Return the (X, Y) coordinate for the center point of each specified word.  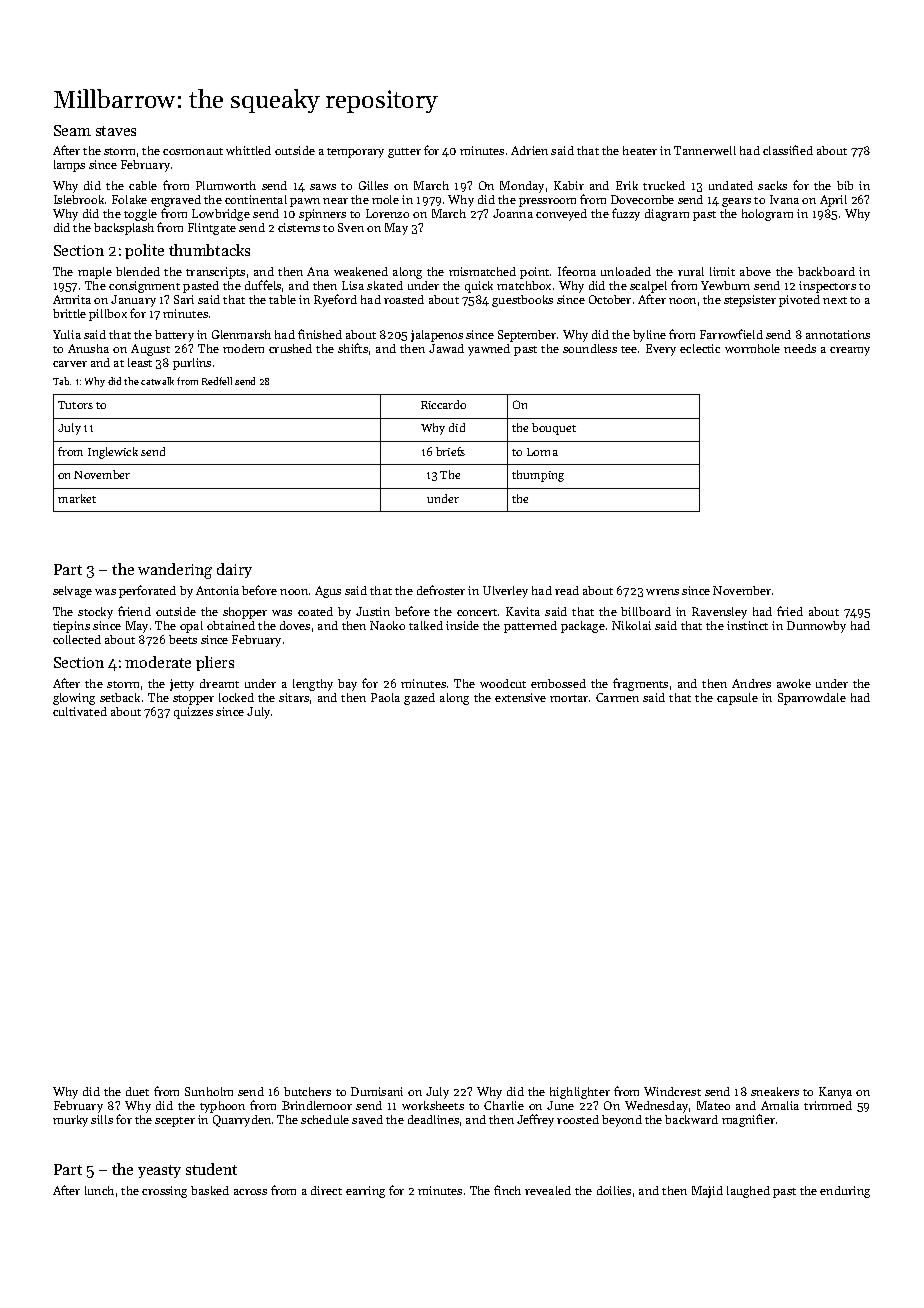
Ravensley (719, 613)
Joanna (513, 213)
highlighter (580, 1093)
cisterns (299, 227)
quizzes (193, 713)
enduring (845, 1192)
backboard (826, 271)
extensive (520, 697)
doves (295, 625)
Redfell (217, 381)
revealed (548, 1190)
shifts (353, 348)
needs (800, 348)
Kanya (835, 1093)
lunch (99, 1190)
